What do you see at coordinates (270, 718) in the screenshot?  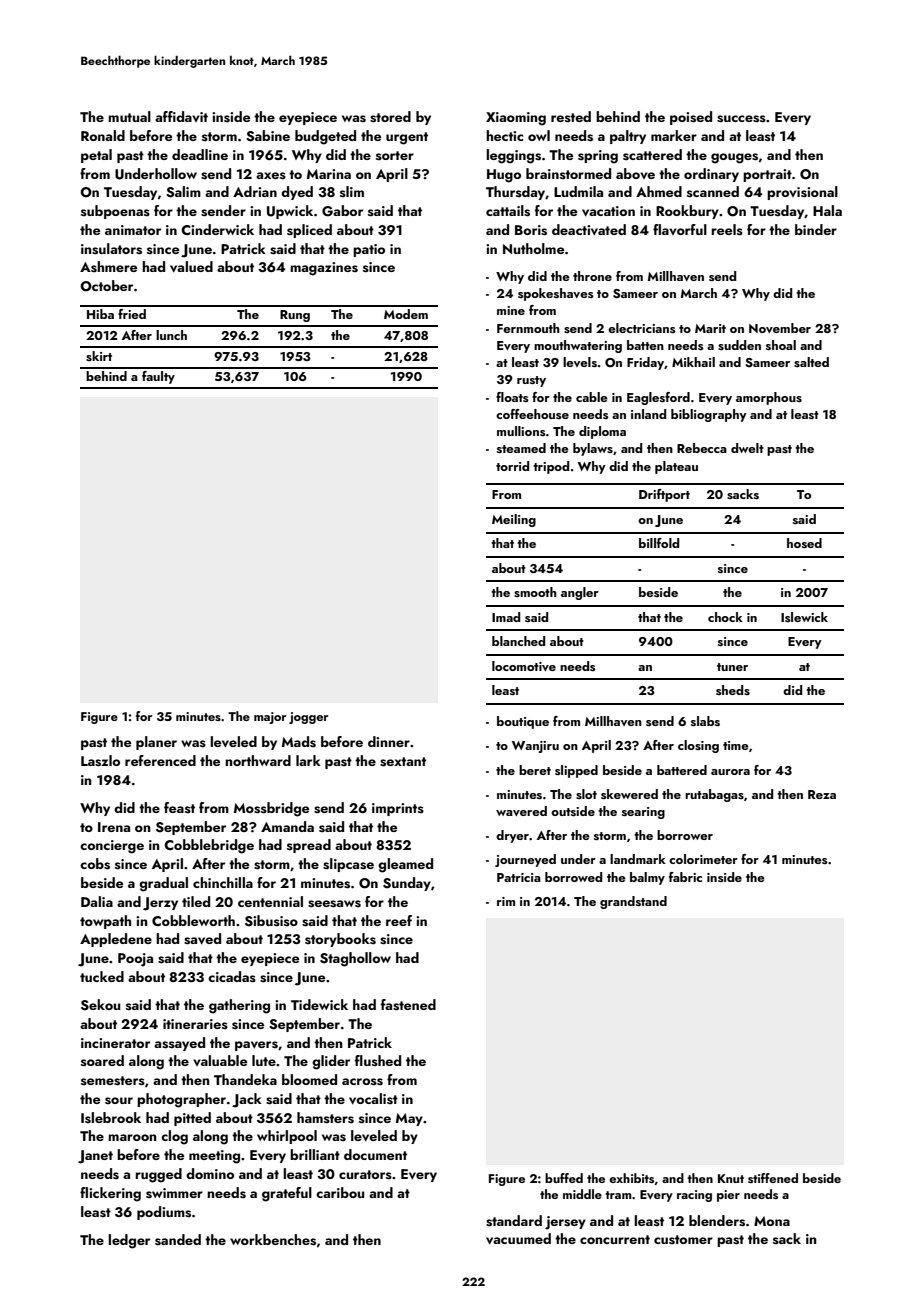 I see `major` at bounding box center [270, 718].
